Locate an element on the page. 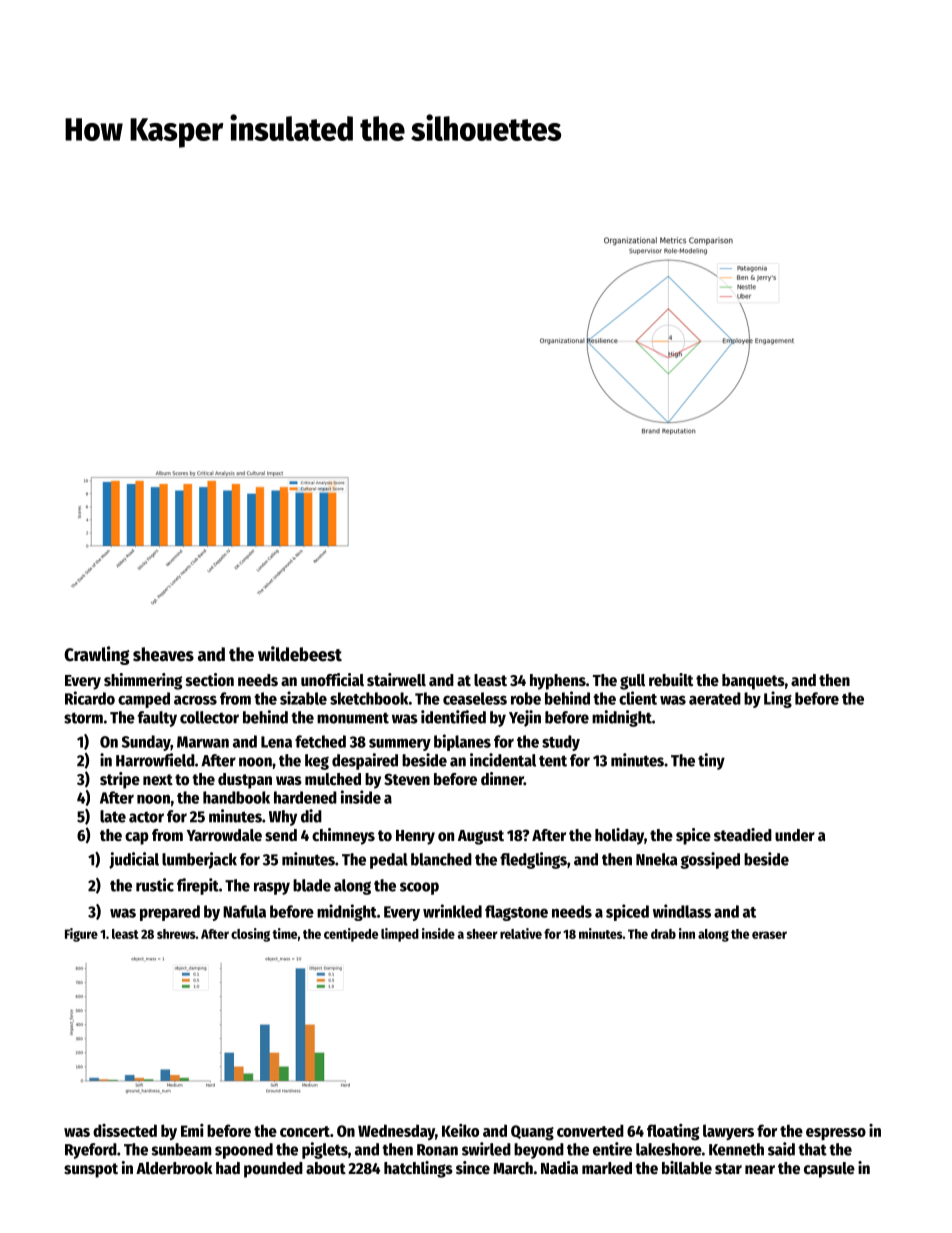  banquets is located at coordinates (753, 682).
